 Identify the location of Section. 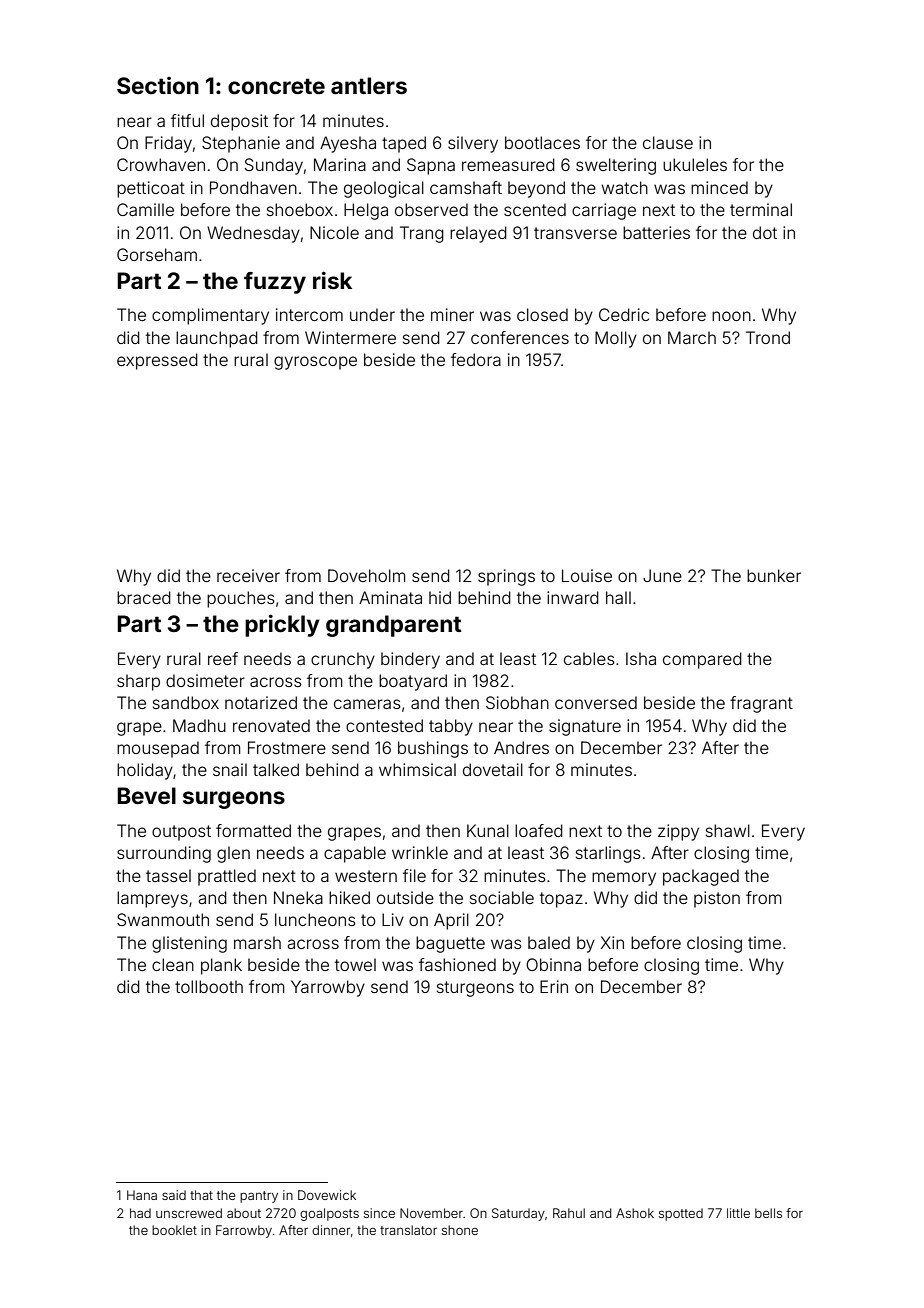
(158, 86).
